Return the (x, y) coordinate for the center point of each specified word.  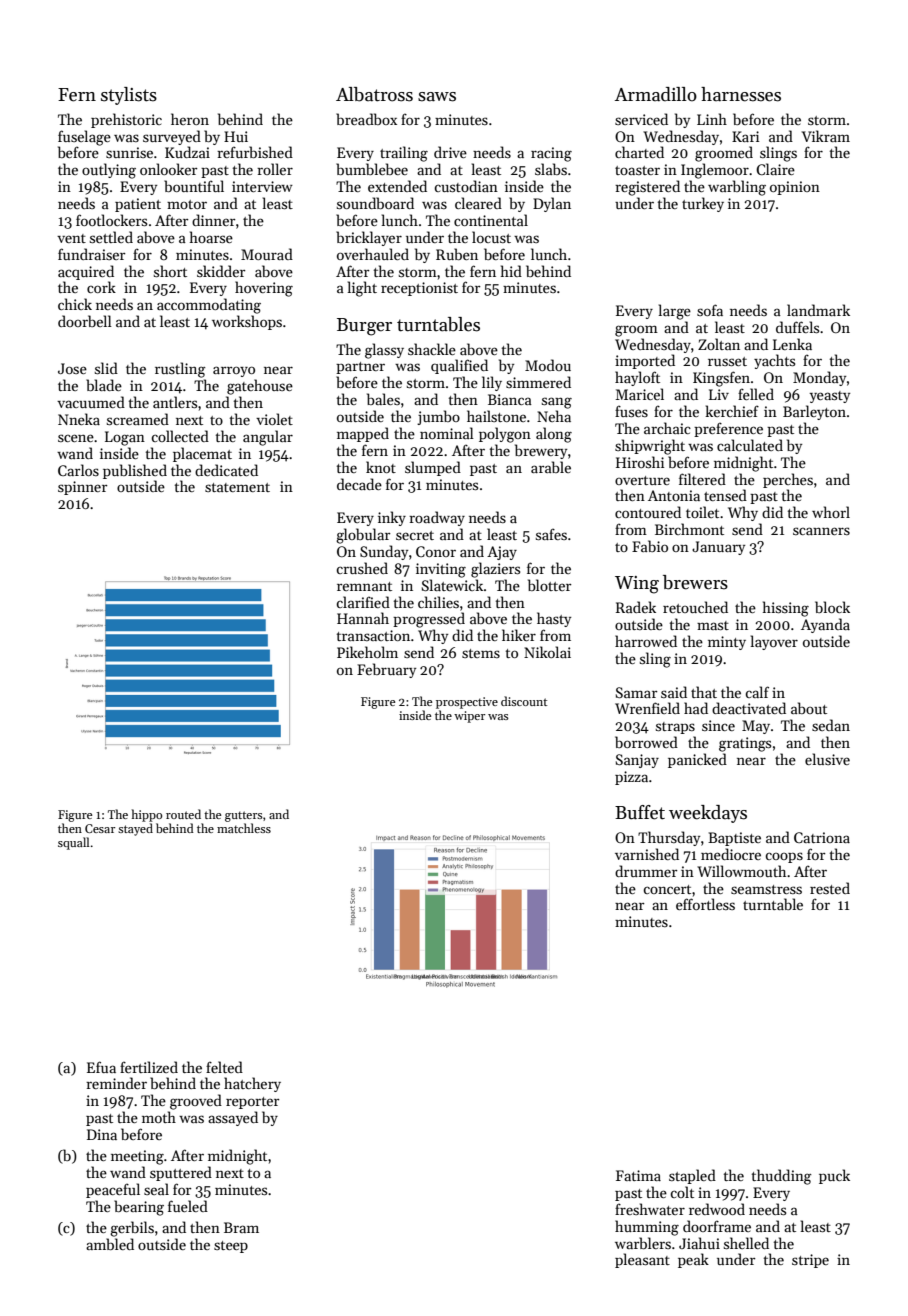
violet (274, 419)
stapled (692, 1176)
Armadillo (656, 94)
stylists (129, 96)
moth (159, 1117)
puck (834, 1176)
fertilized (149, 1067)
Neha (554, 416)
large (675, 312)
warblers (643, 1243)
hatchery (252, 1084)
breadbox (366, 119)
